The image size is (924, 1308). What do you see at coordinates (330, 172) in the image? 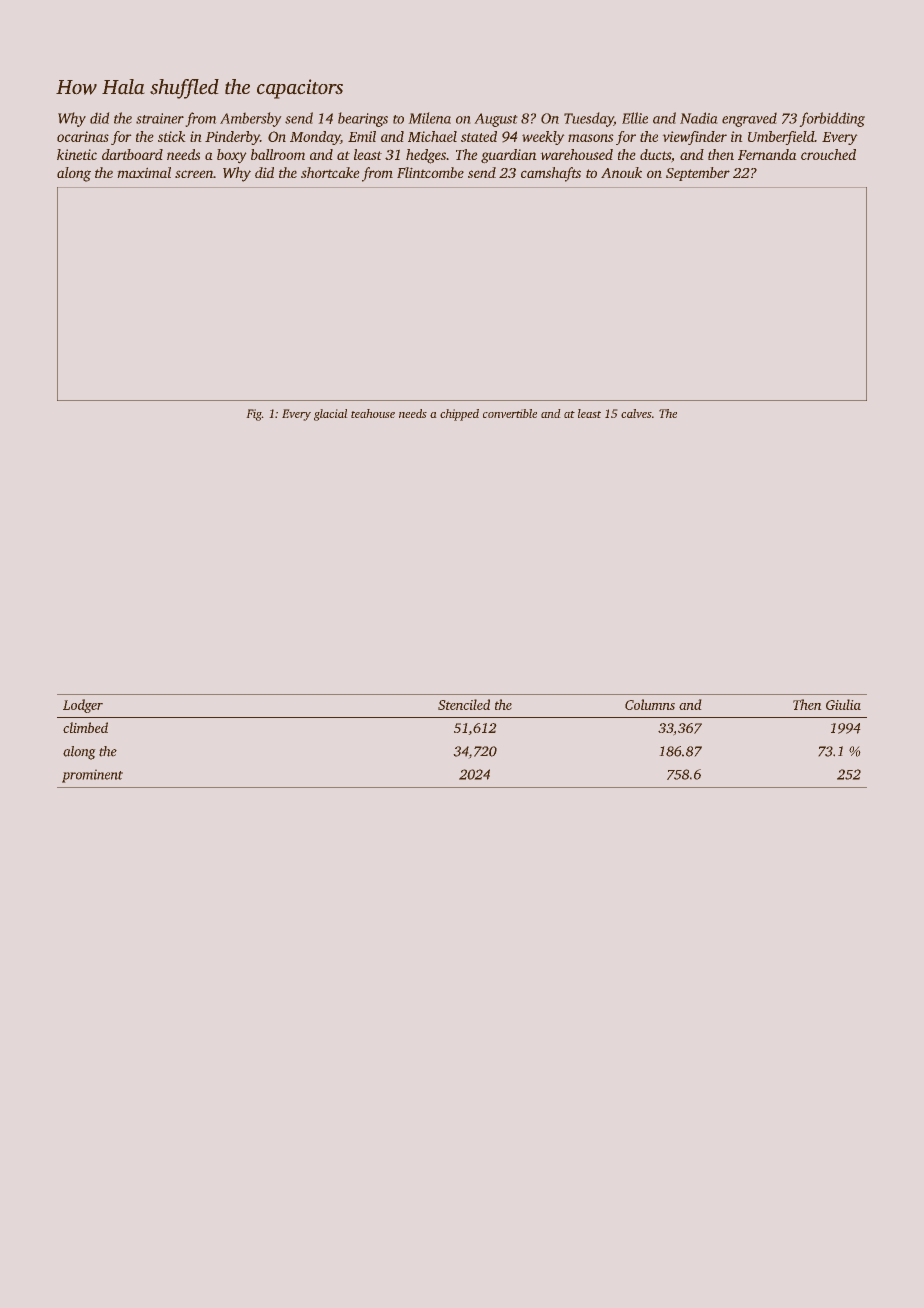
I see `shortcake` at bounding box center [330, 172].
